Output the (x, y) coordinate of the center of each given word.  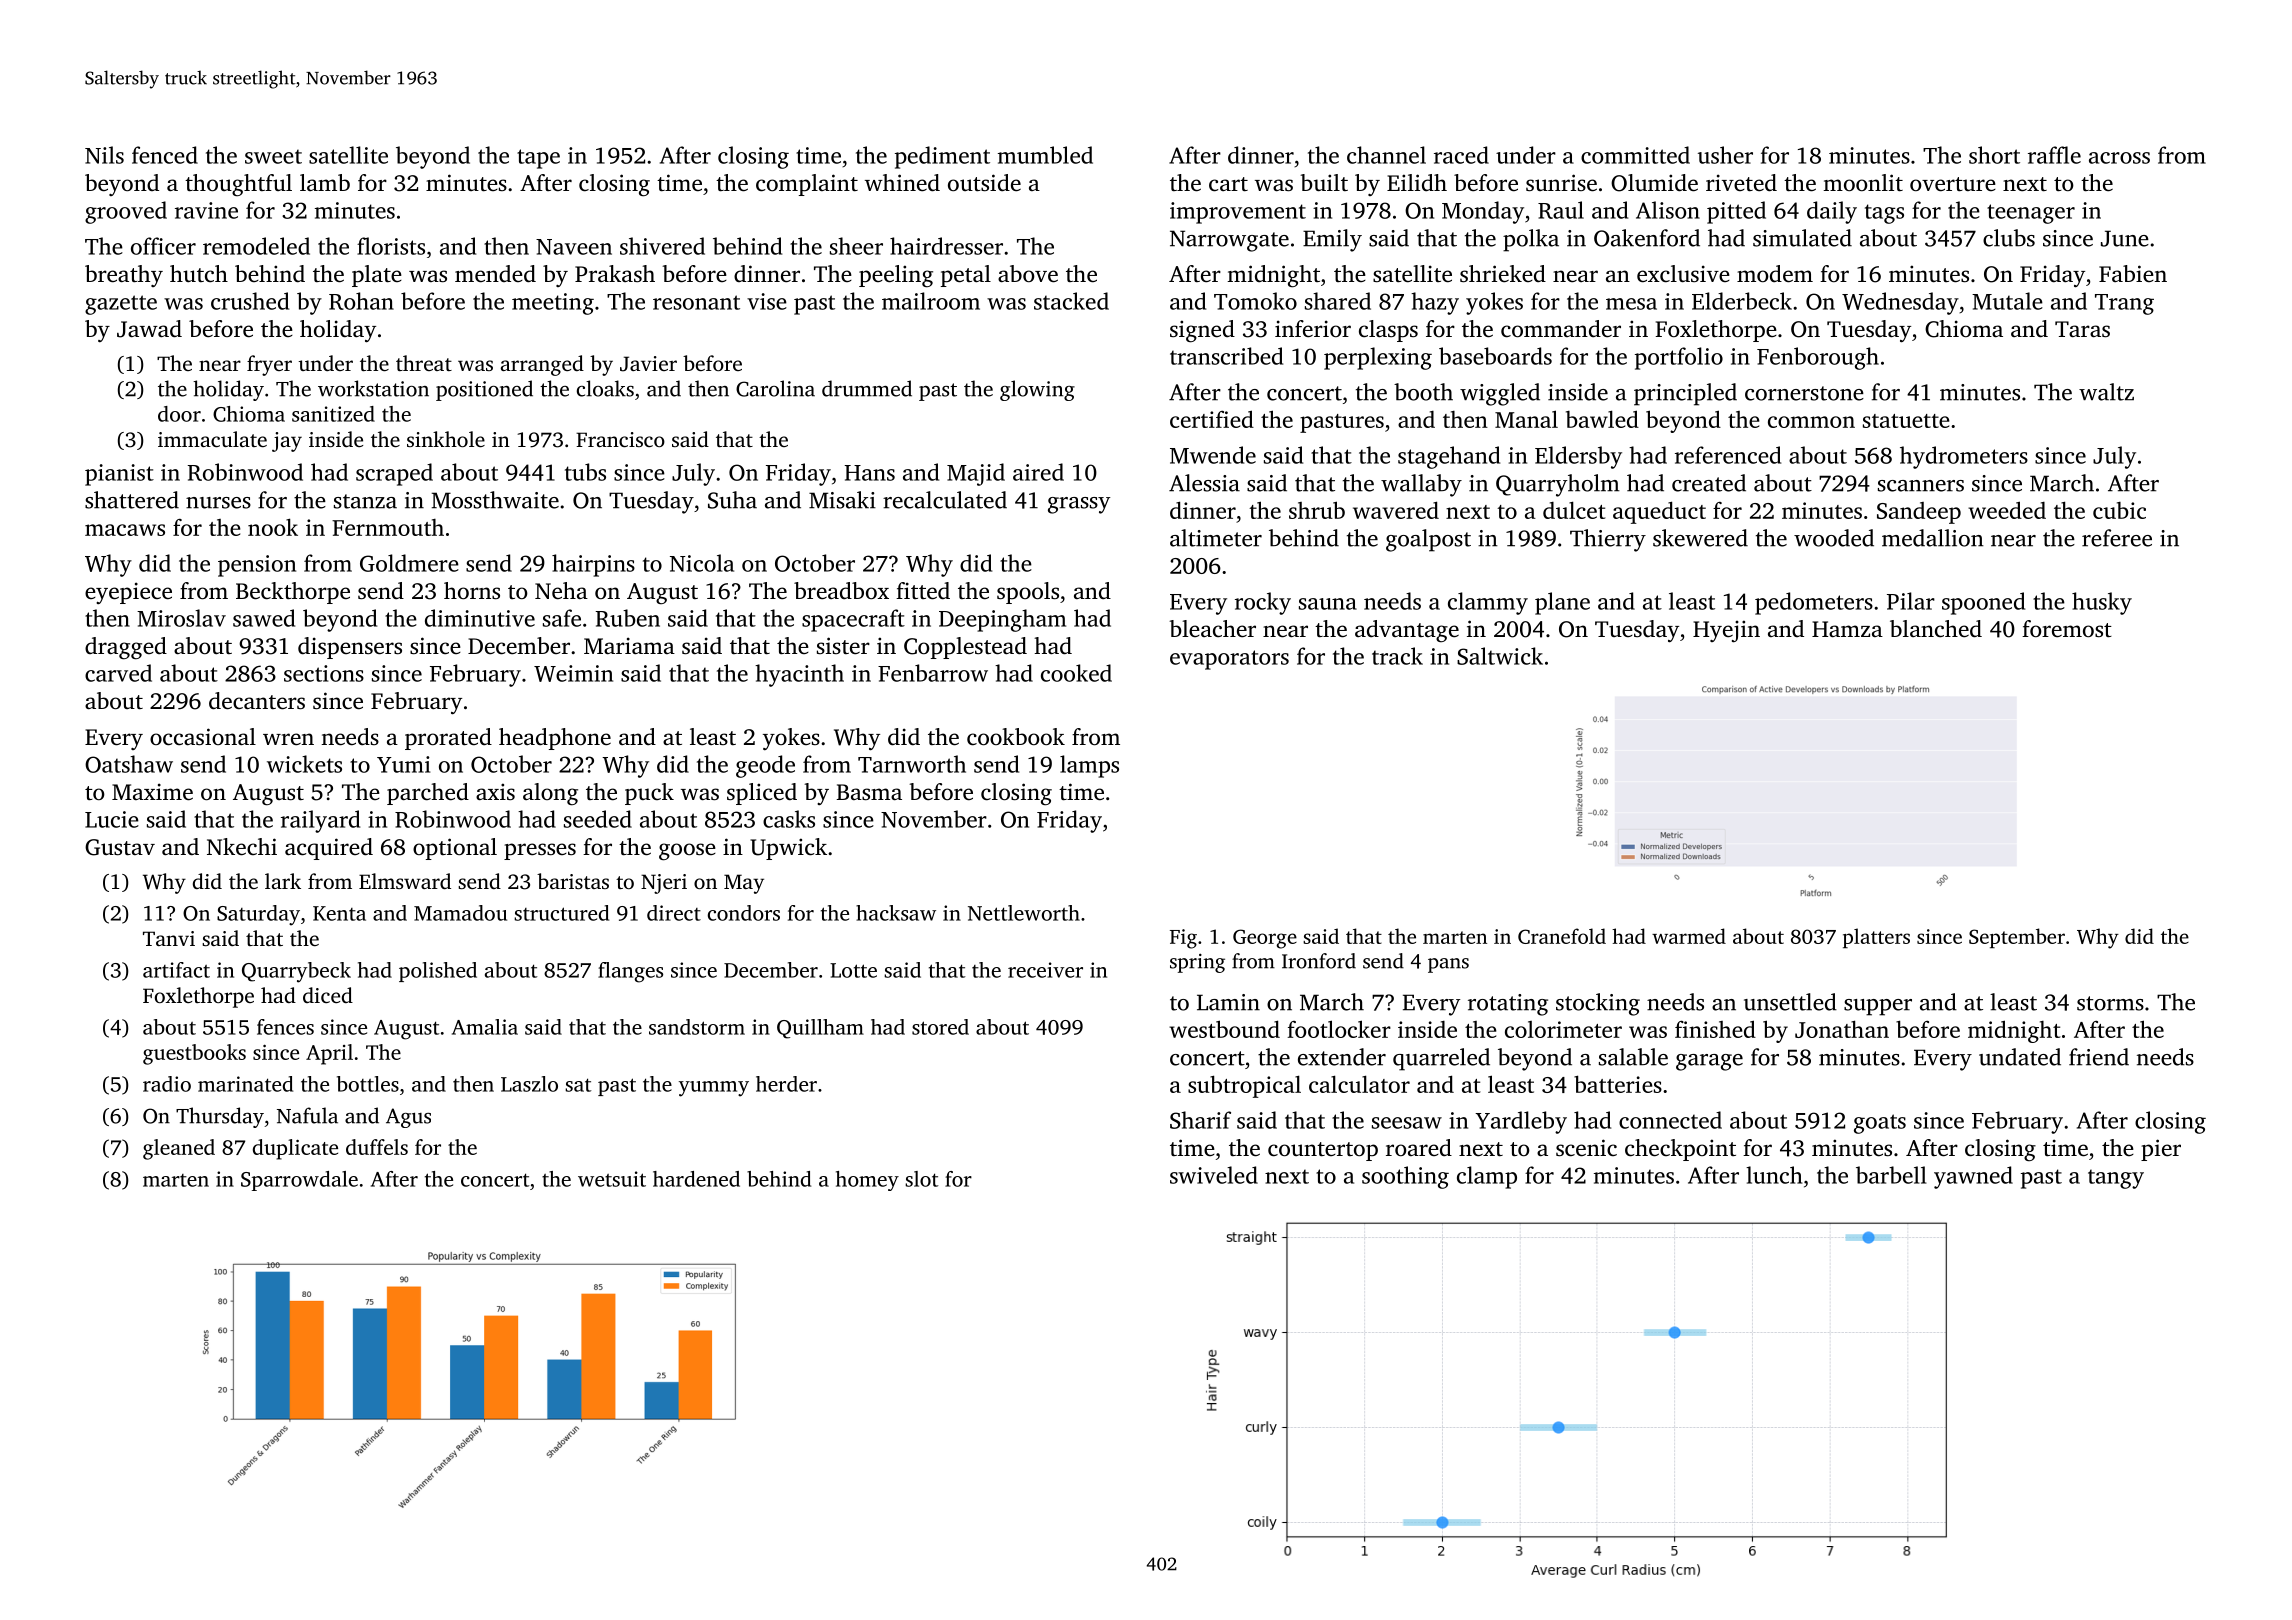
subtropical (1244, 1086)
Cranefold (1562, 936)
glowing (1037, 390)
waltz (2106, 392)
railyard (320, 821)
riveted (1741, 183)
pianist (119, 475)
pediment (942, 157)
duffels (377, 1147)
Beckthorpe (293, 593)
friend (2099, 1057)
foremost (2067, 629)
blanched (1936, 629)
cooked (1076, 673)
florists (391, 246)
